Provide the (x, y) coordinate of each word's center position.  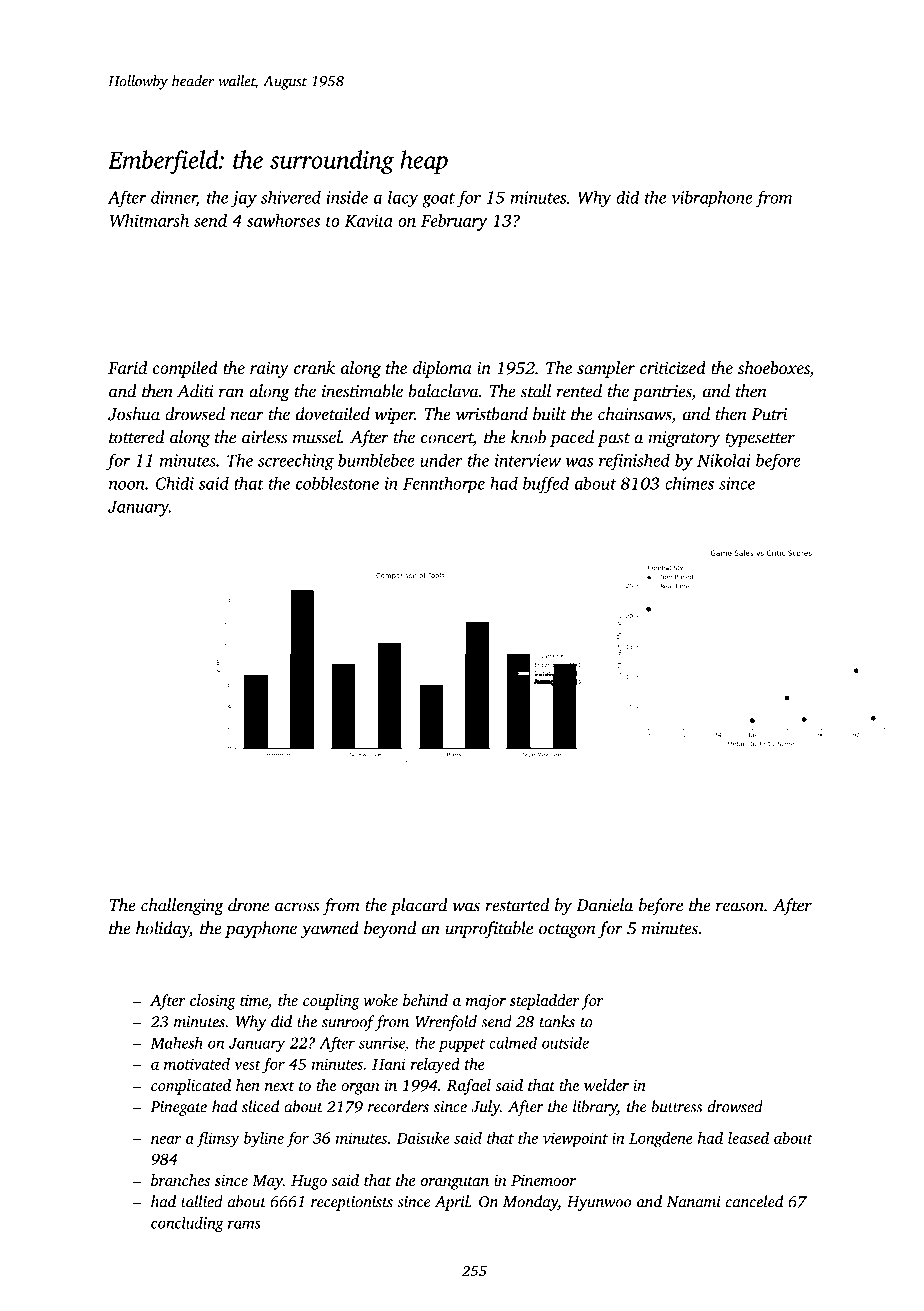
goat (438, 200)
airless (264, 437)
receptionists (352, 1203)
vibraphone (712, 199)
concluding (187, 1224)
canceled (754, 1201)
